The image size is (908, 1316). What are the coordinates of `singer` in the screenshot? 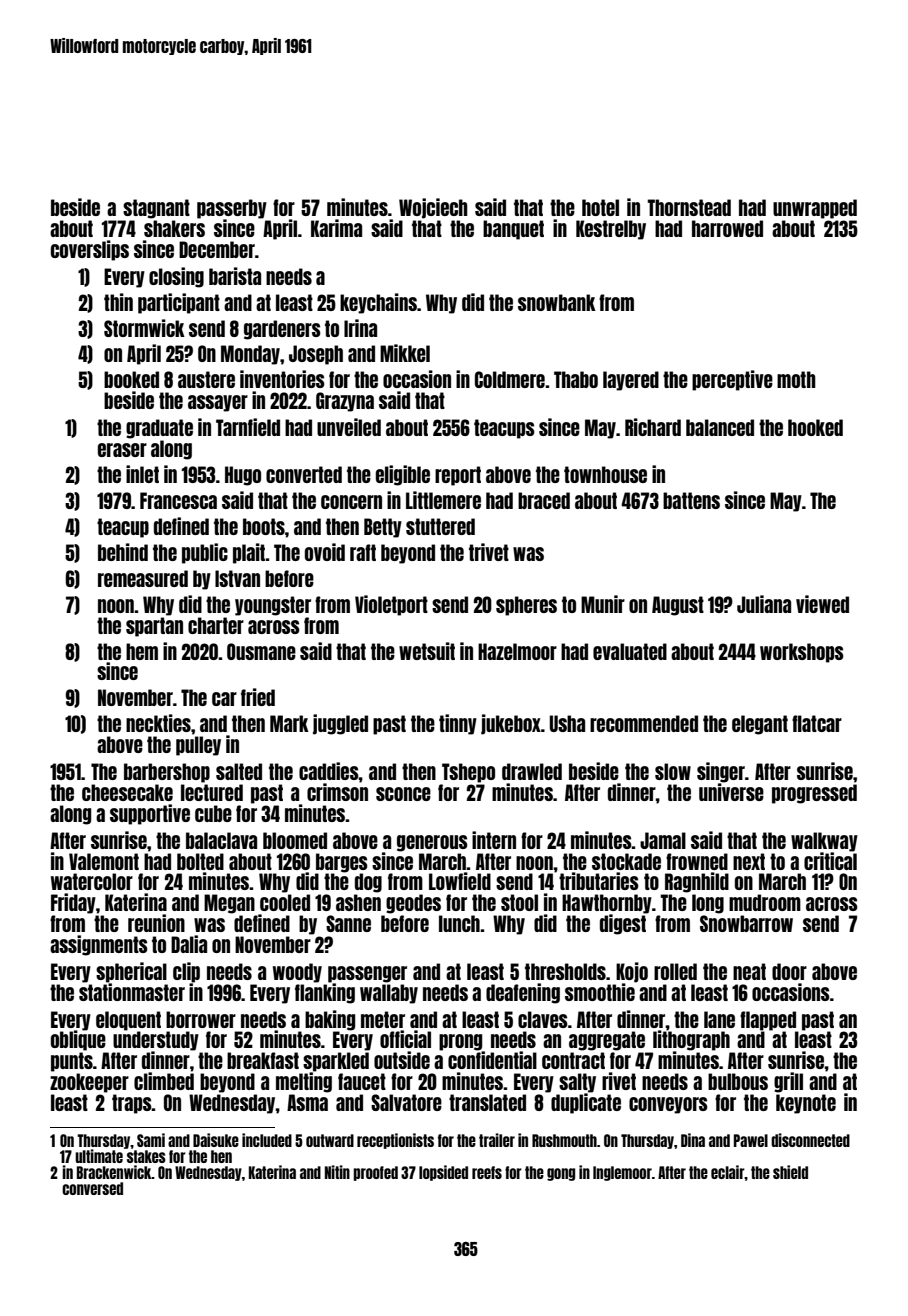 It's located at (721, 772).
